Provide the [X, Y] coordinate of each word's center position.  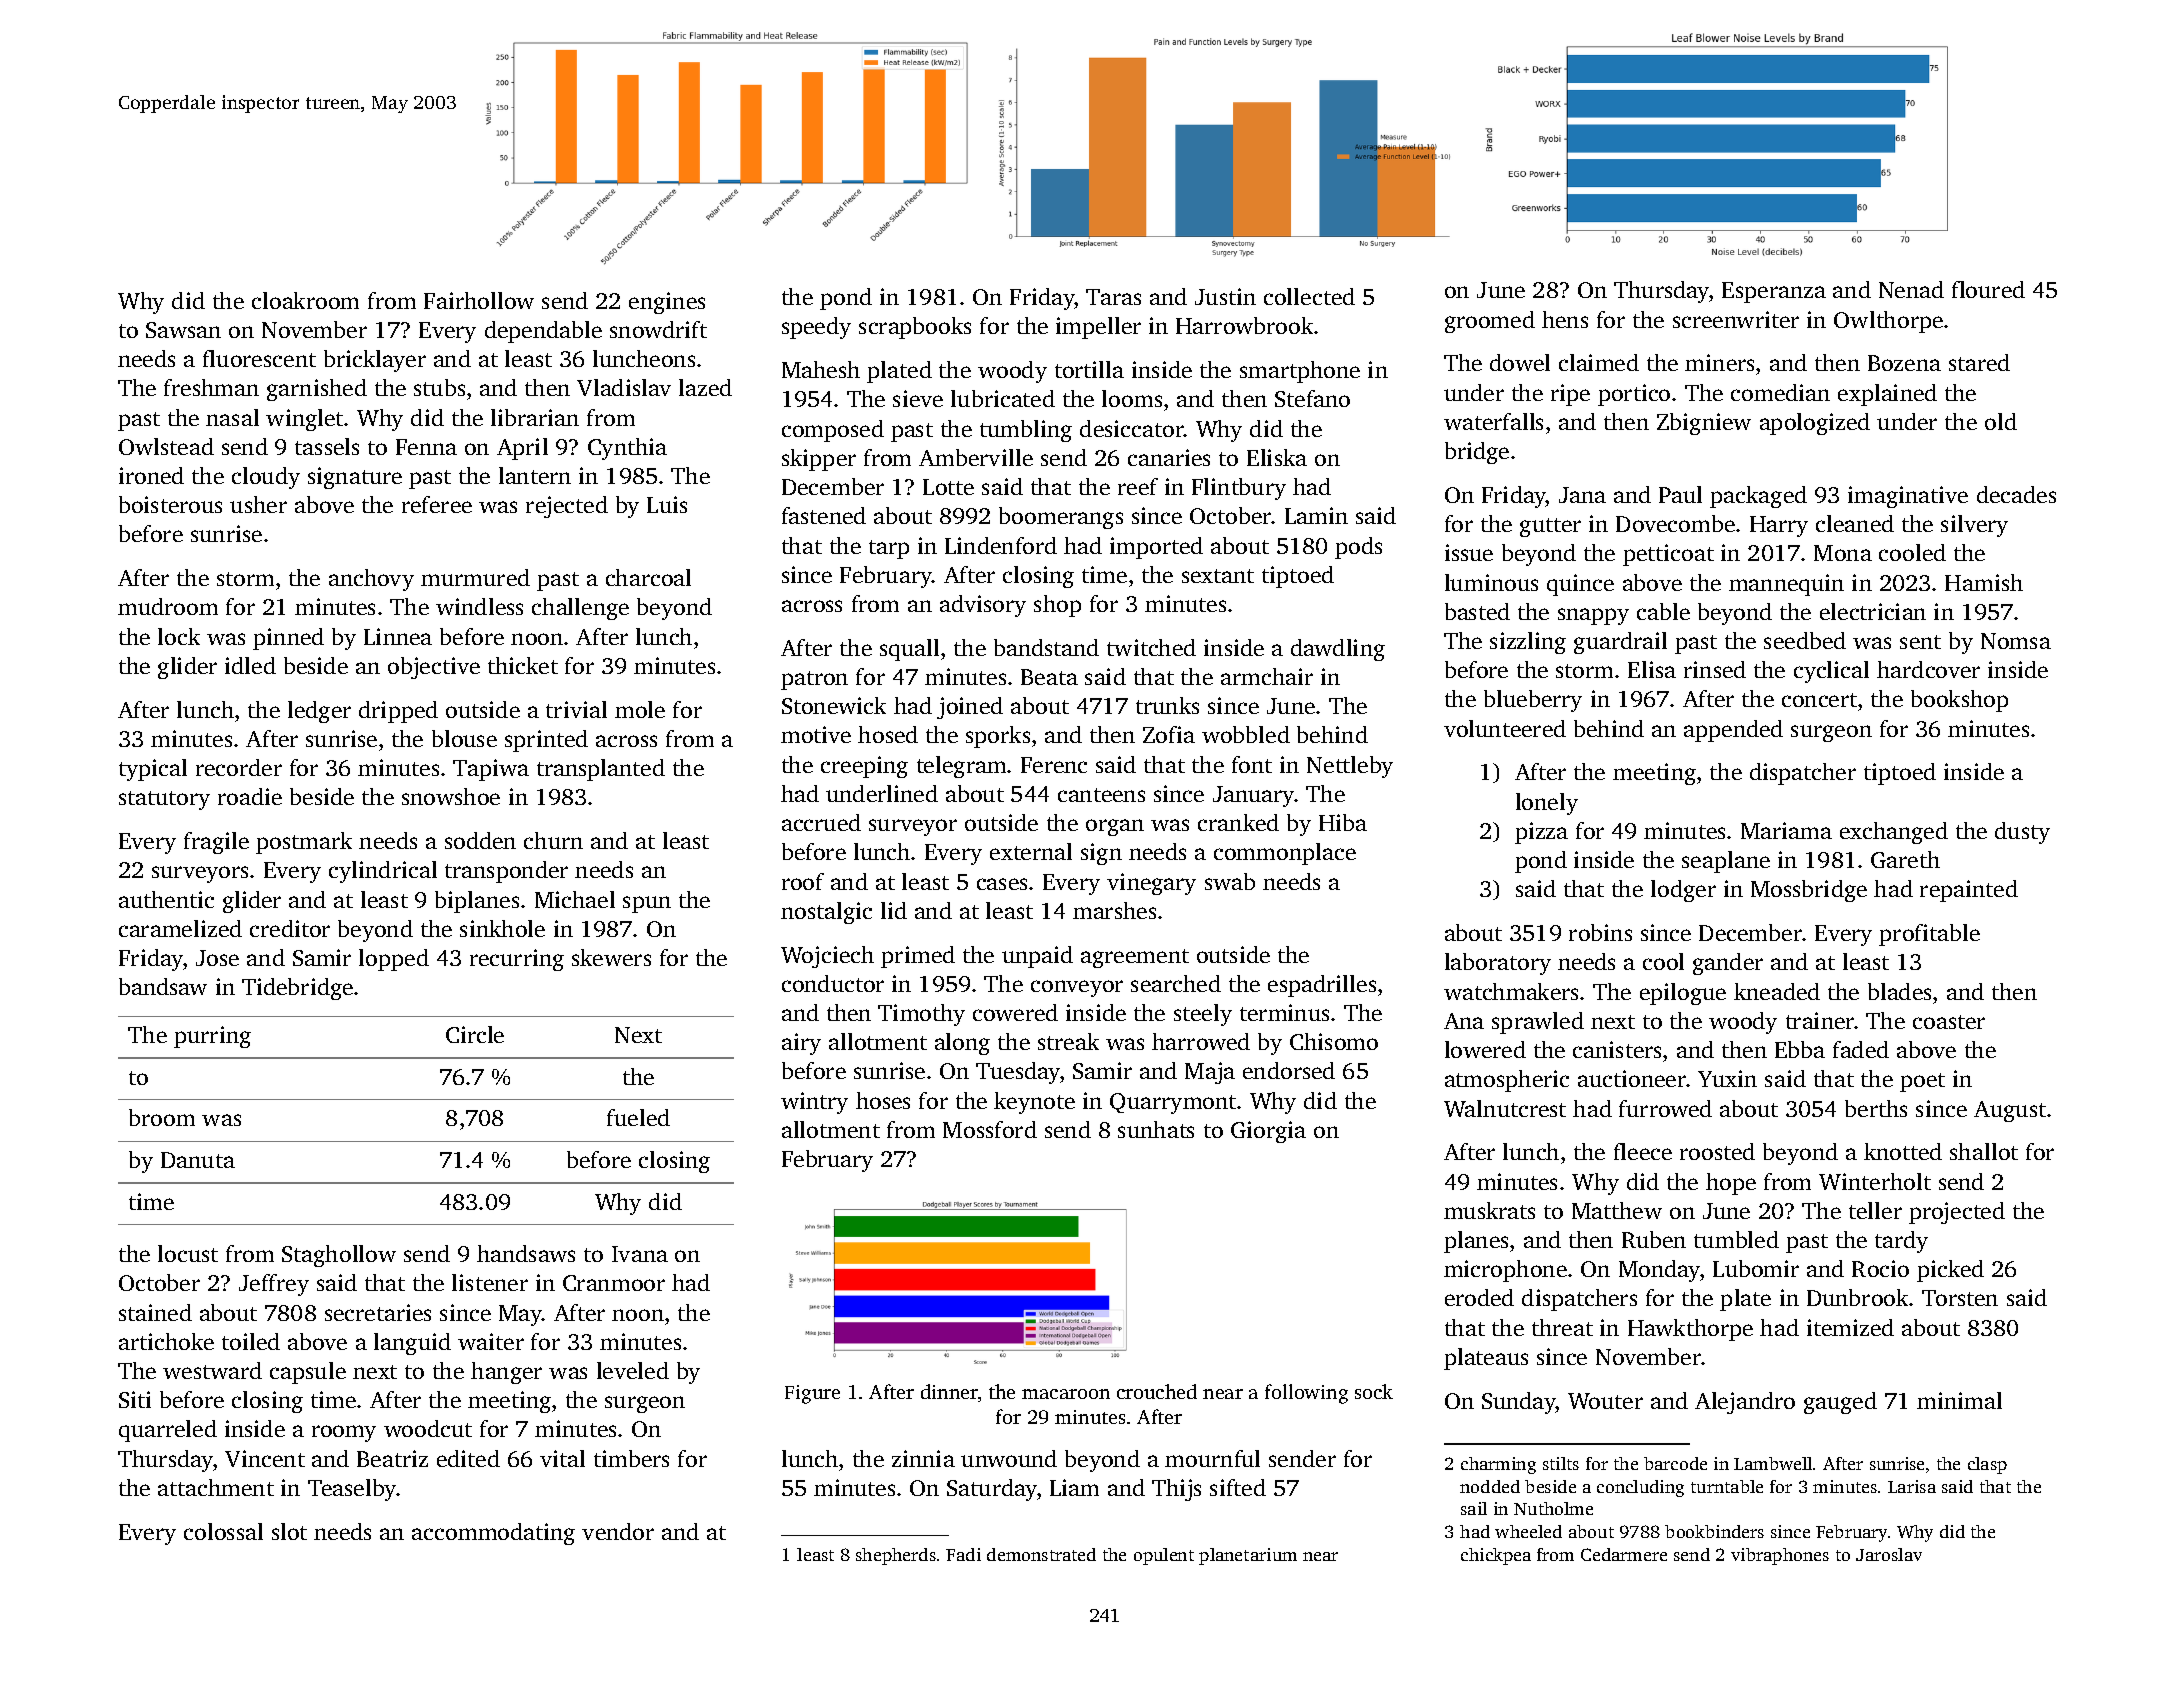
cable [1663, 611]
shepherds [896, 1556]
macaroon [1066, 1394]
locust [188, 1253]
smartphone [1300, 372]
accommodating [493, 1534]
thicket [523, 665]
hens [1565, 319]
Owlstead [166, 446]
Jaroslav [1889, 1554]
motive [816, 734]
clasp [1987, 1465]
